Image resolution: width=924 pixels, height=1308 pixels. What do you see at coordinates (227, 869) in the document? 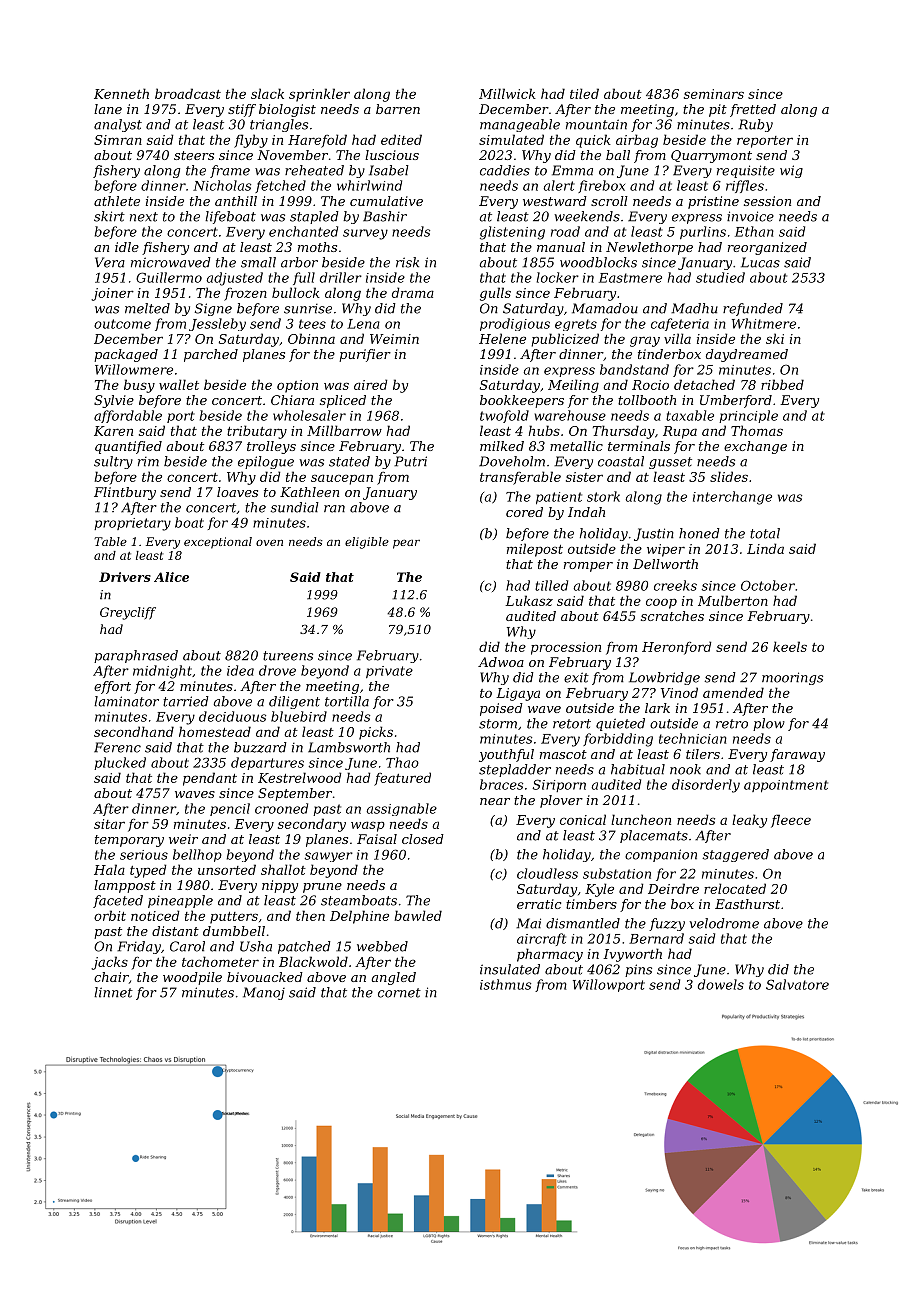
I see `unsorted` at bounding box center [227, 869].
